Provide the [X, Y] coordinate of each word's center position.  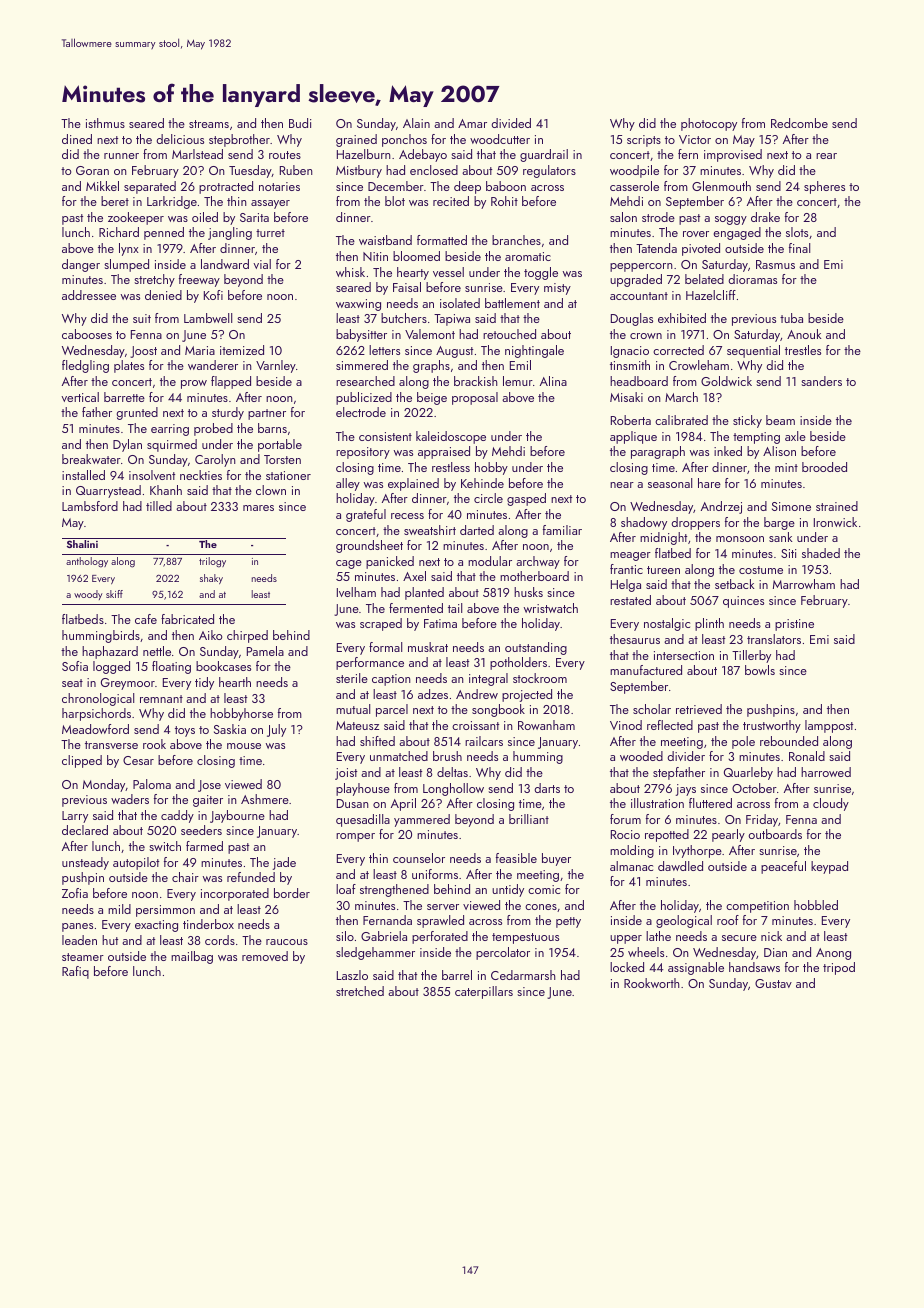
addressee [89, 295]
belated [704, 279]
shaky [211, 579]
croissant [475, 725]
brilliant [529, 819]
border [292, 893]
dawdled [680, 866]
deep [467, 187]
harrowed [826, 772]
